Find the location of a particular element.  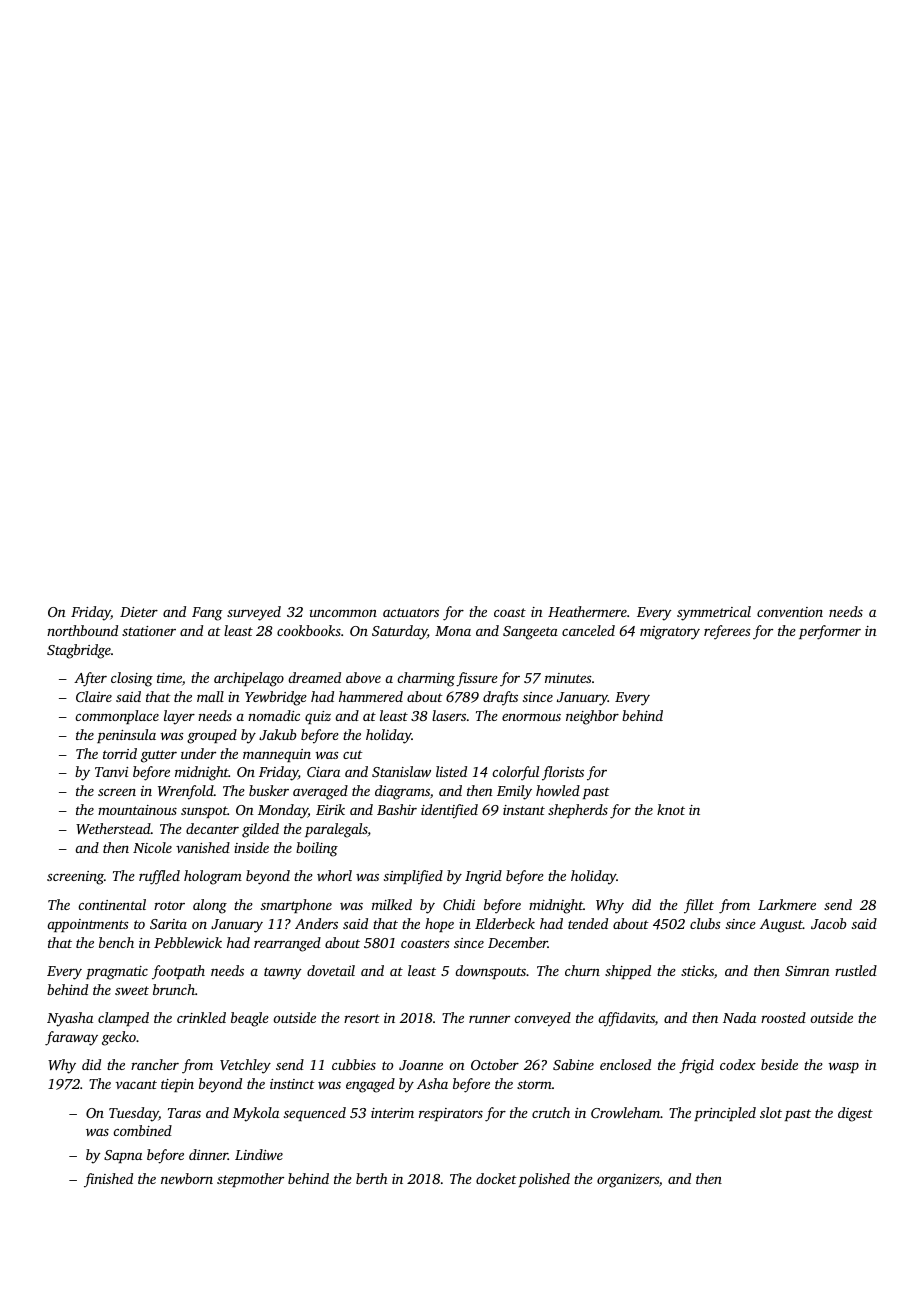

vacant is located at coordinates (136, 1084).
